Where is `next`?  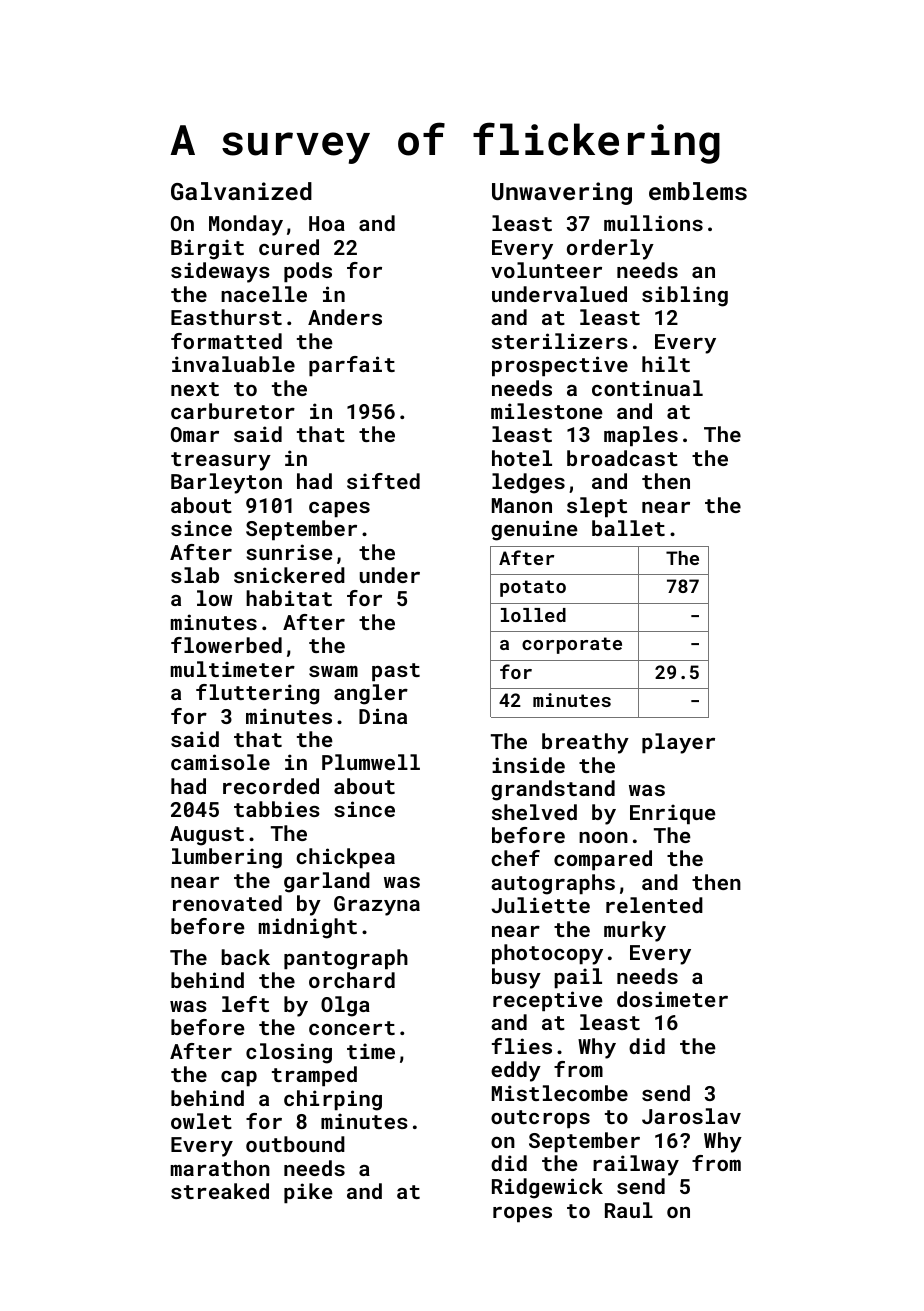 next is located at coordinates (195, 389).
